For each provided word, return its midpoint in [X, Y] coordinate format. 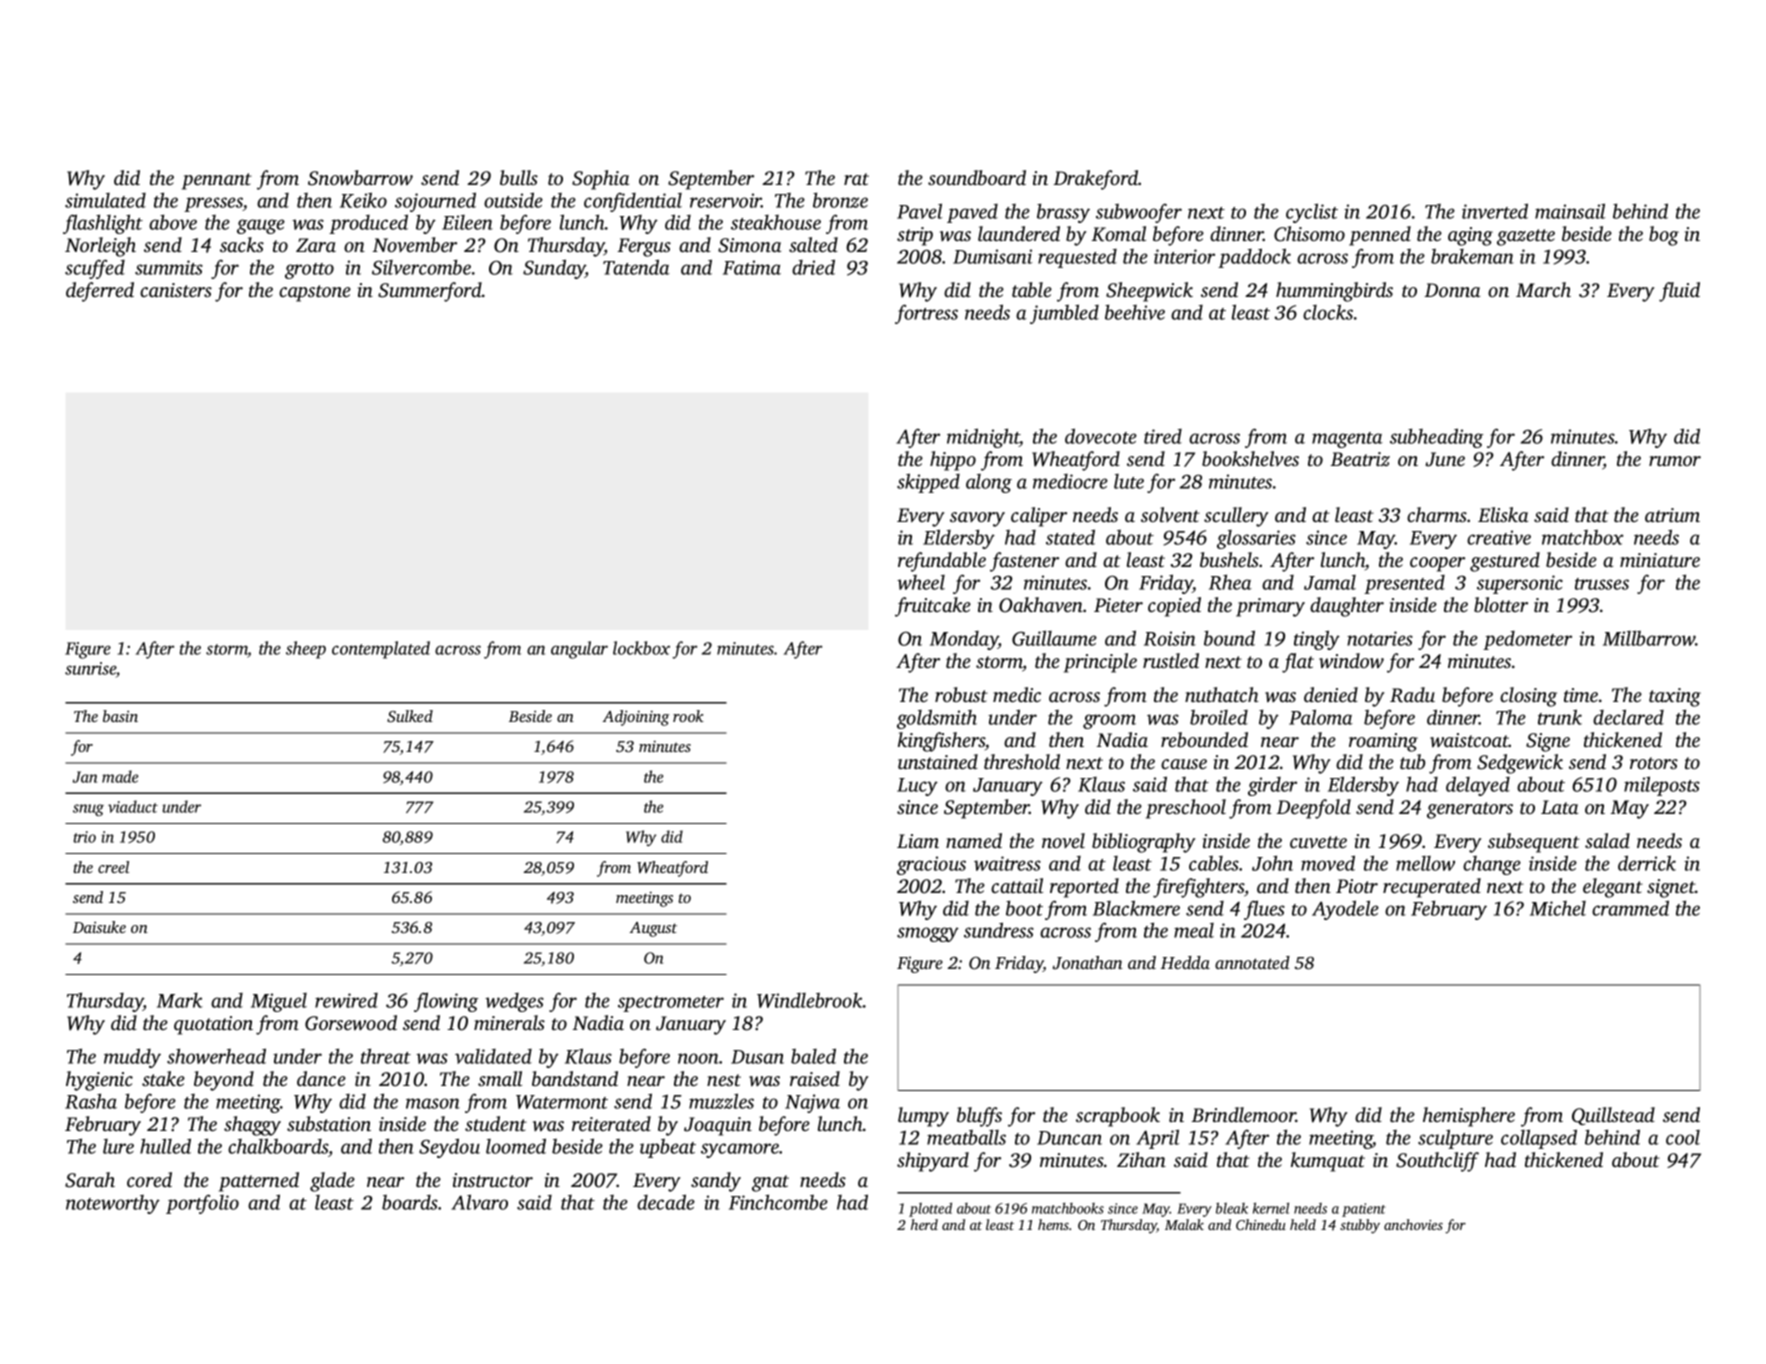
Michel [1558, 908]
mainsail [1570, 211]
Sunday [554, 269]
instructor [493, 1180]
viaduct [133, 806]
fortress [926, 314]
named [974, 840]
